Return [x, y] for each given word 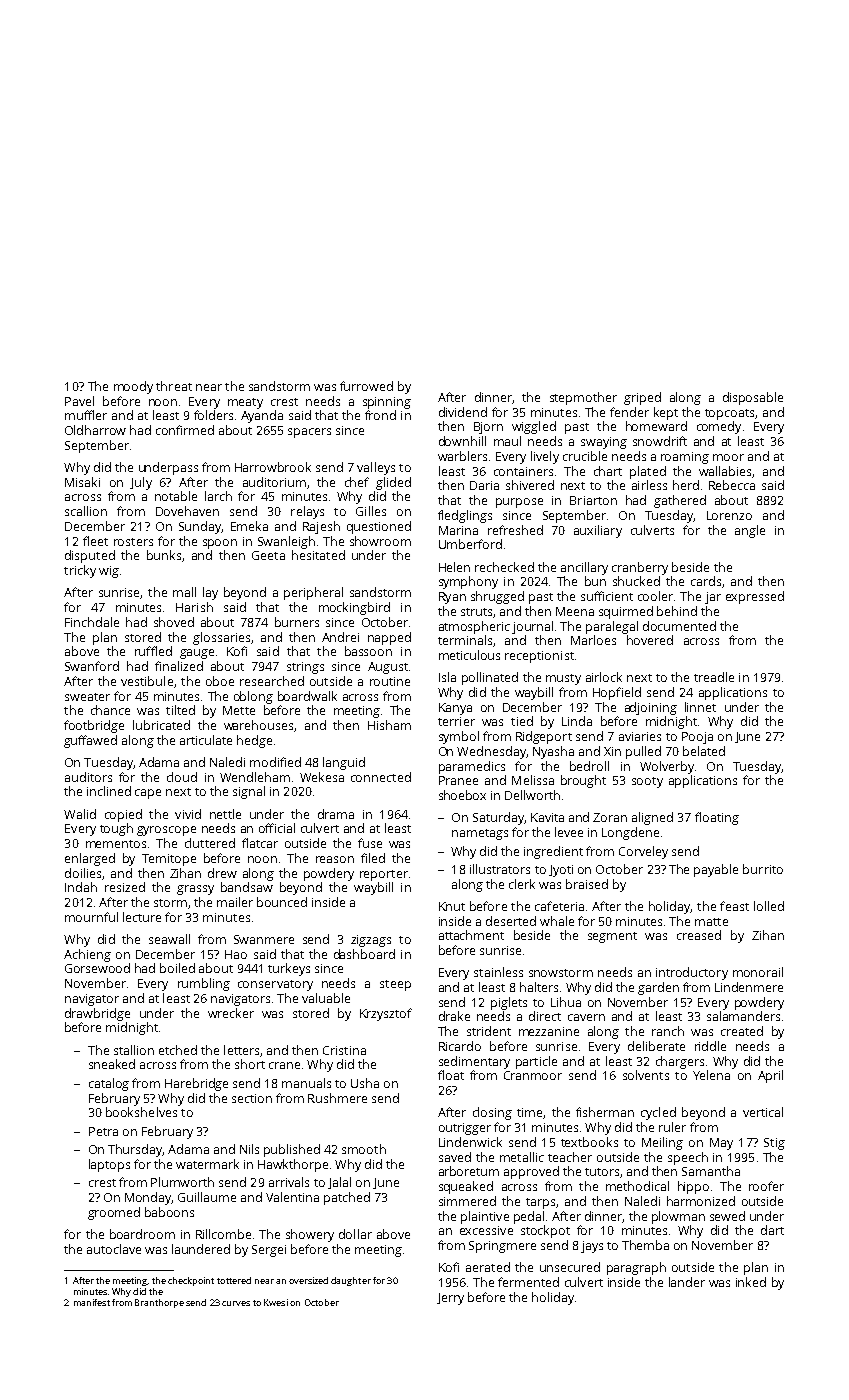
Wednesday [491, 752]
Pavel [79, 401]
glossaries [221, 638]
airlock [604, 677]
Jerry [450, 1299]
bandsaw [247, 887]
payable [716, 870]
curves [236, 1303]
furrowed [366, 386]
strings [305, 668]
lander [687, 1282]
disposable [753, 398]
